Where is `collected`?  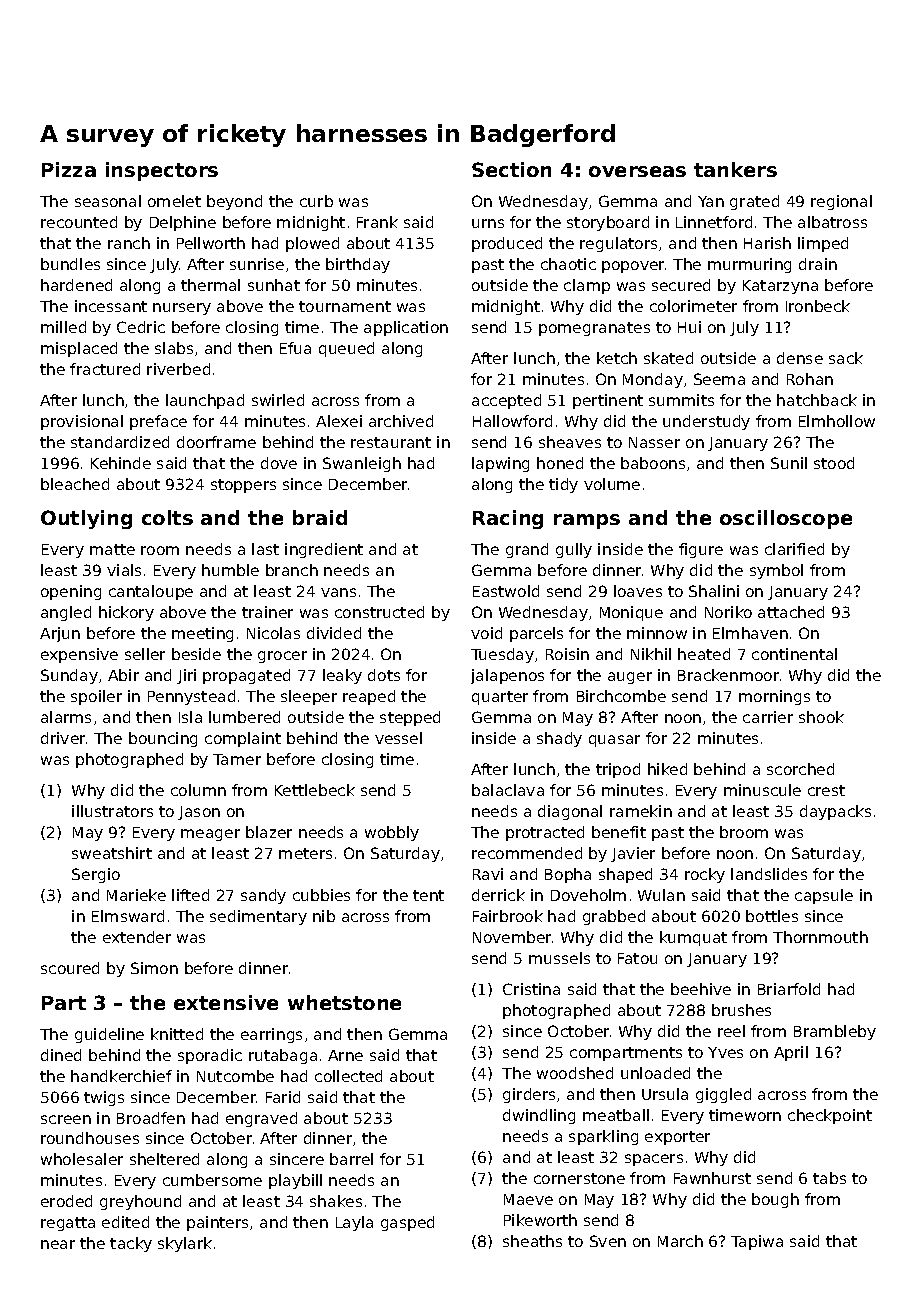
collected is located at coordinates (348, 1076).
